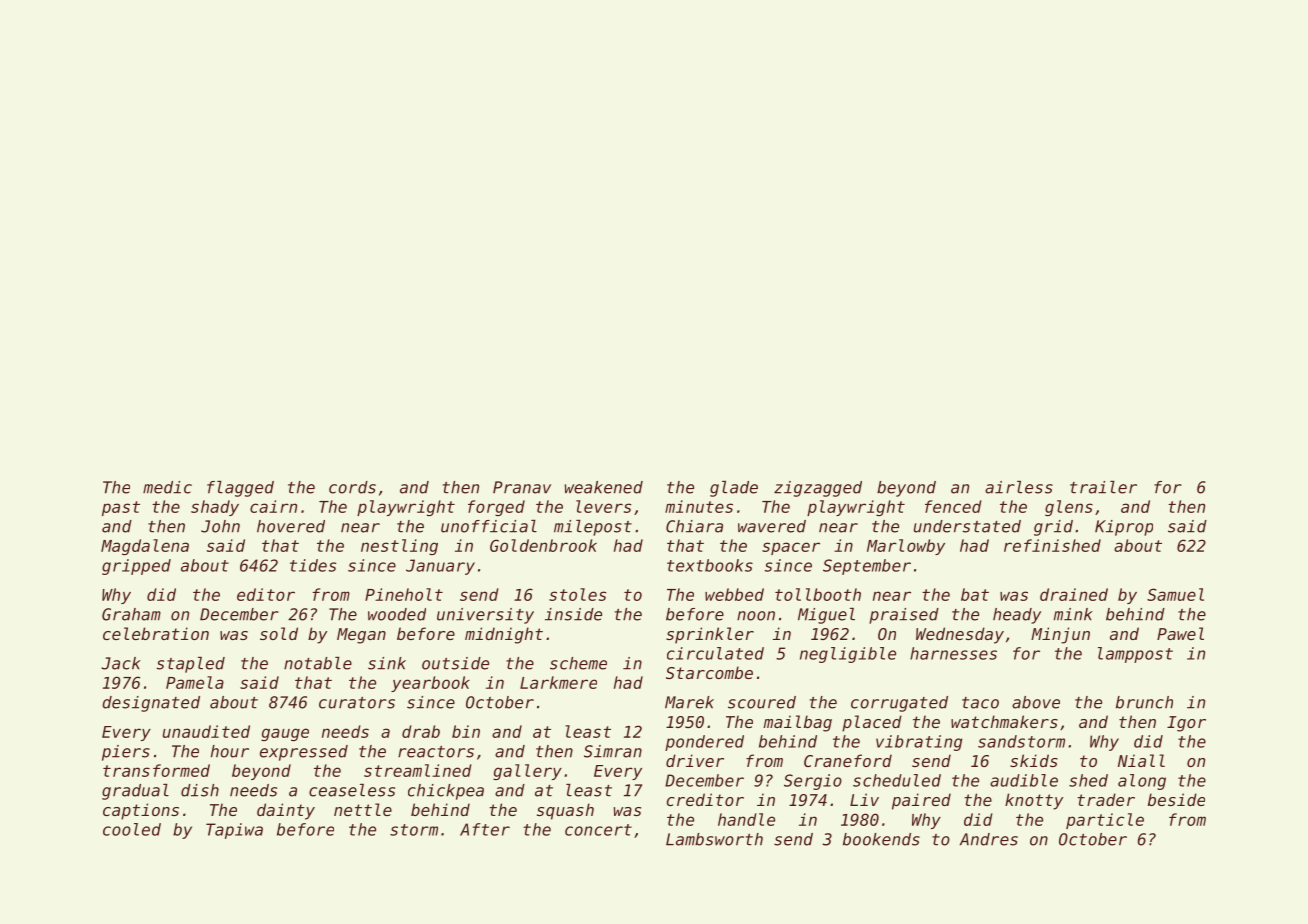 The width and height of the page is (1308, 924). I want to click on gripped, so click(136, 567).
